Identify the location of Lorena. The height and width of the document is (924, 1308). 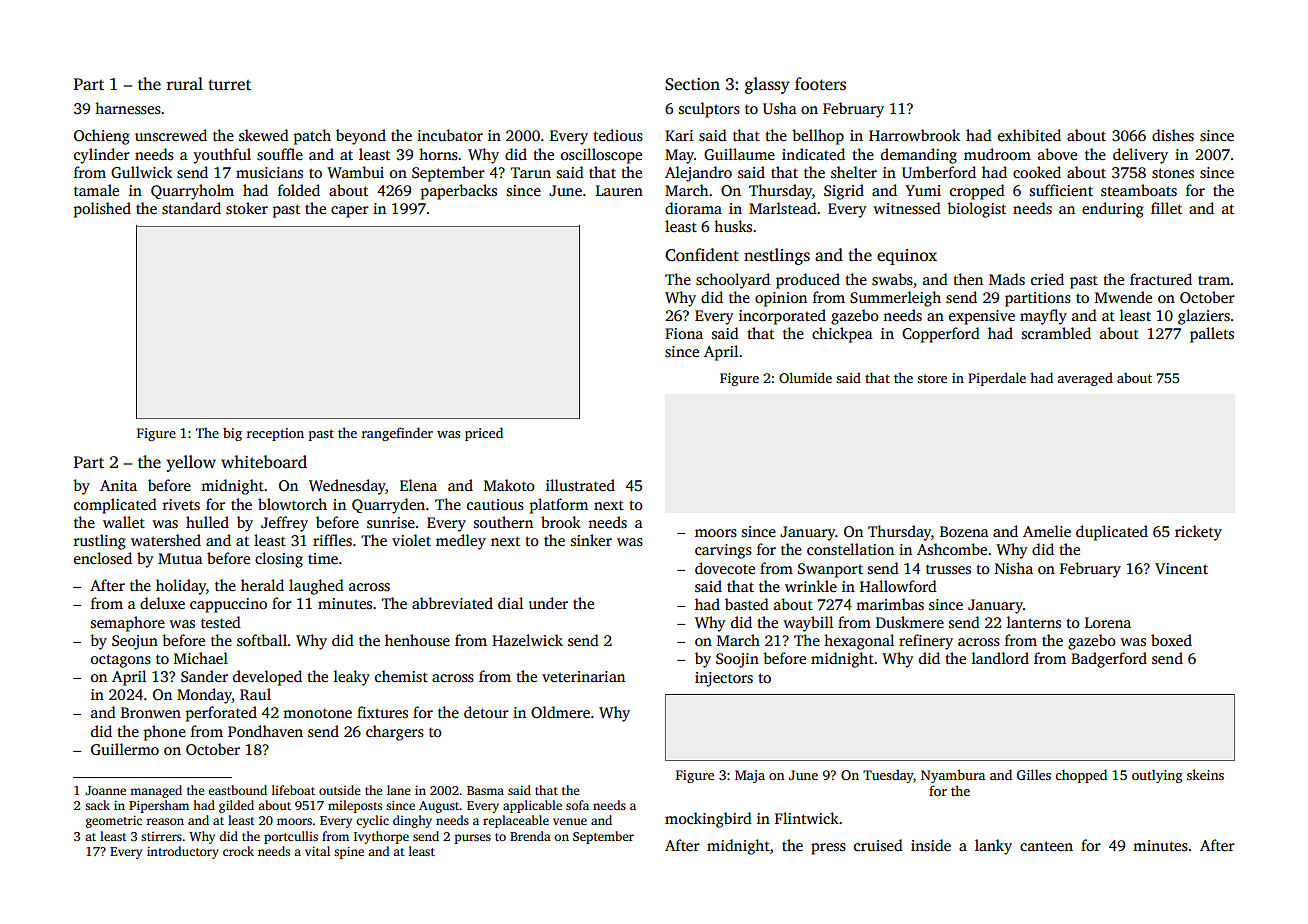
(1108, 622).
